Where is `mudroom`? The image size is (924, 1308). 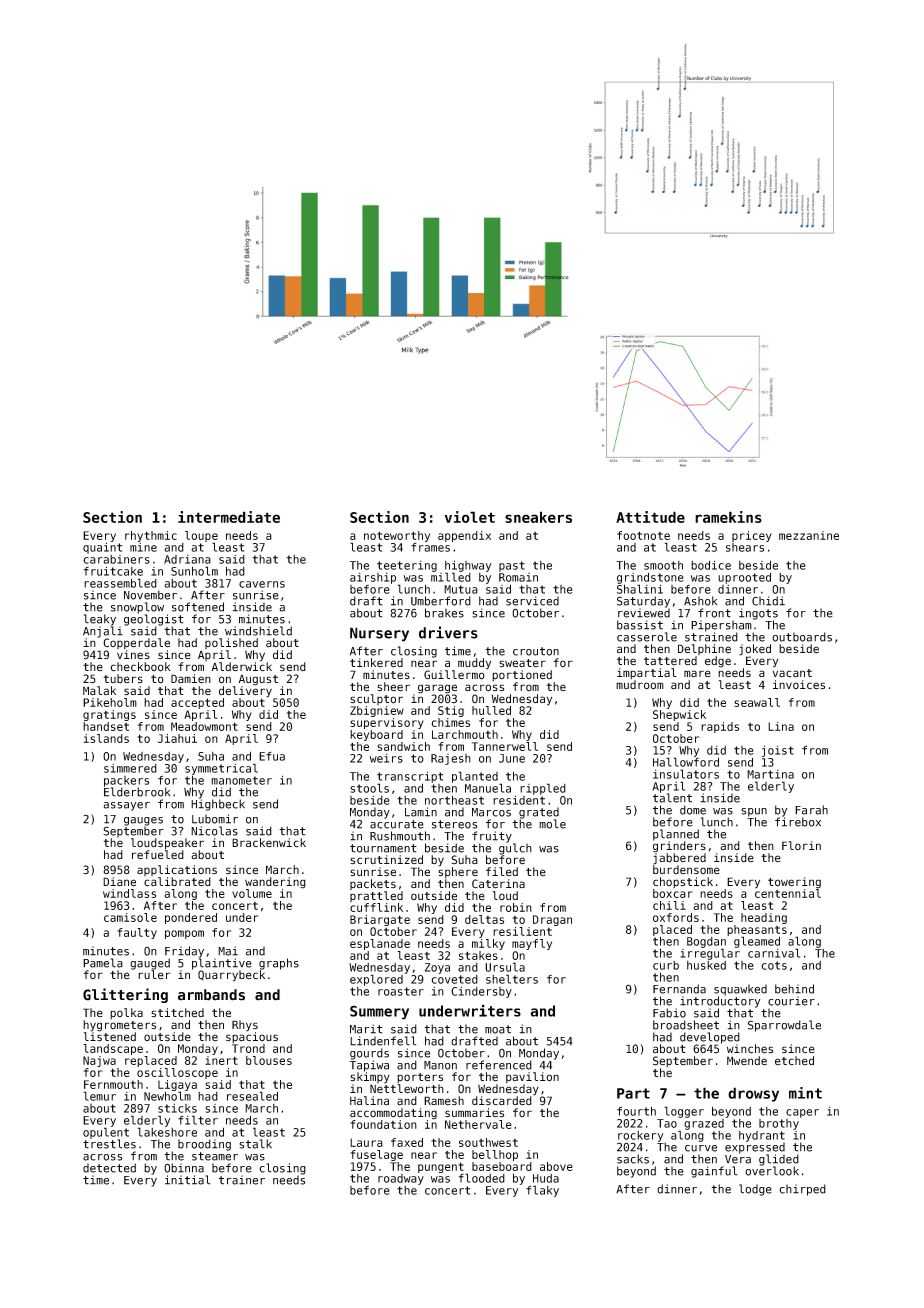 mudroom is located at coordinates (640, 685).
